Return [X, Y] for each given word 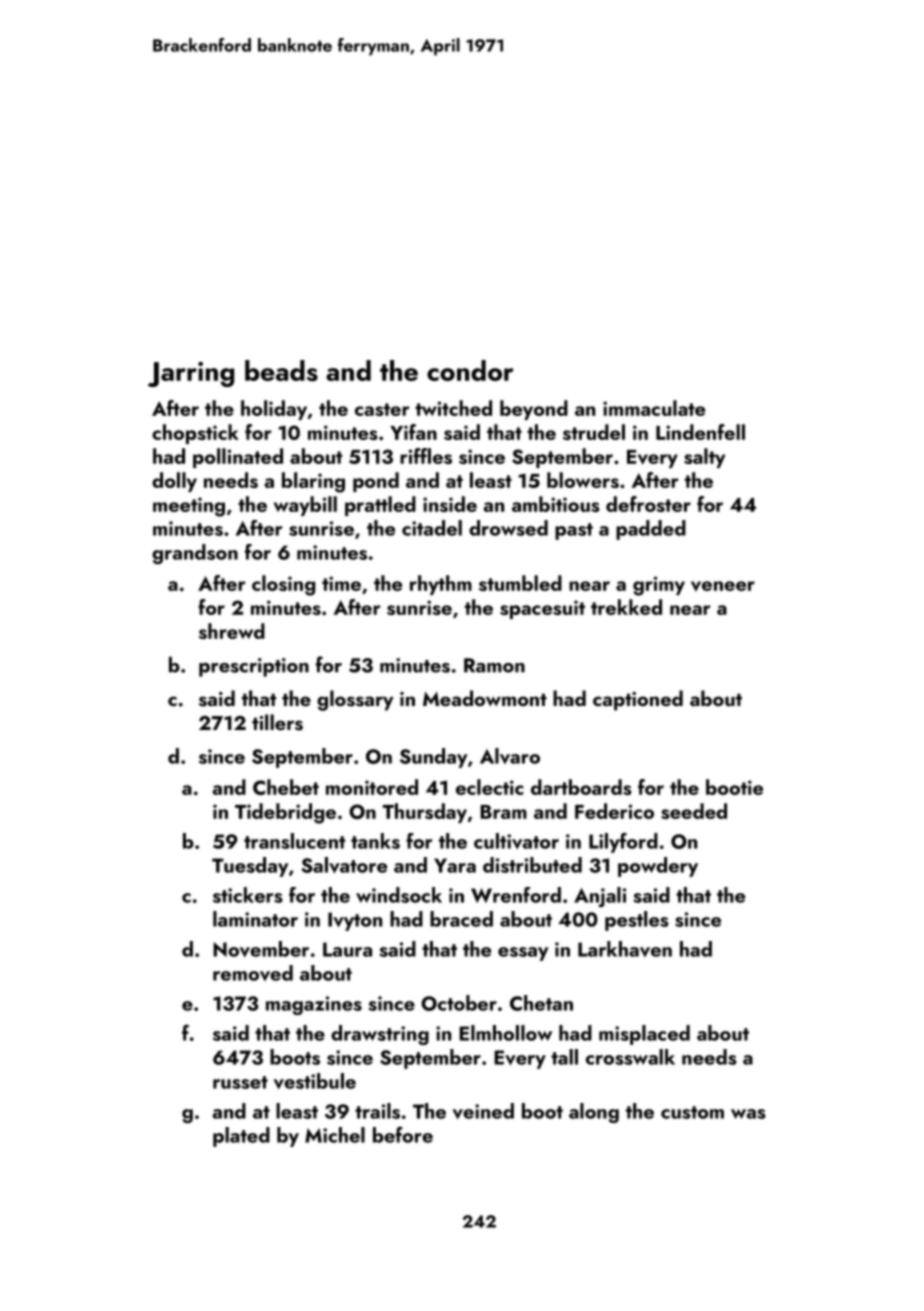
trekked [626, 607]
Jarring [191, 374]
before [403, 1134]
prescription [254, 667]
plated [241, 1137]
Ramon [494, 665]
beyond [534, 410]
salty [704, 458]
